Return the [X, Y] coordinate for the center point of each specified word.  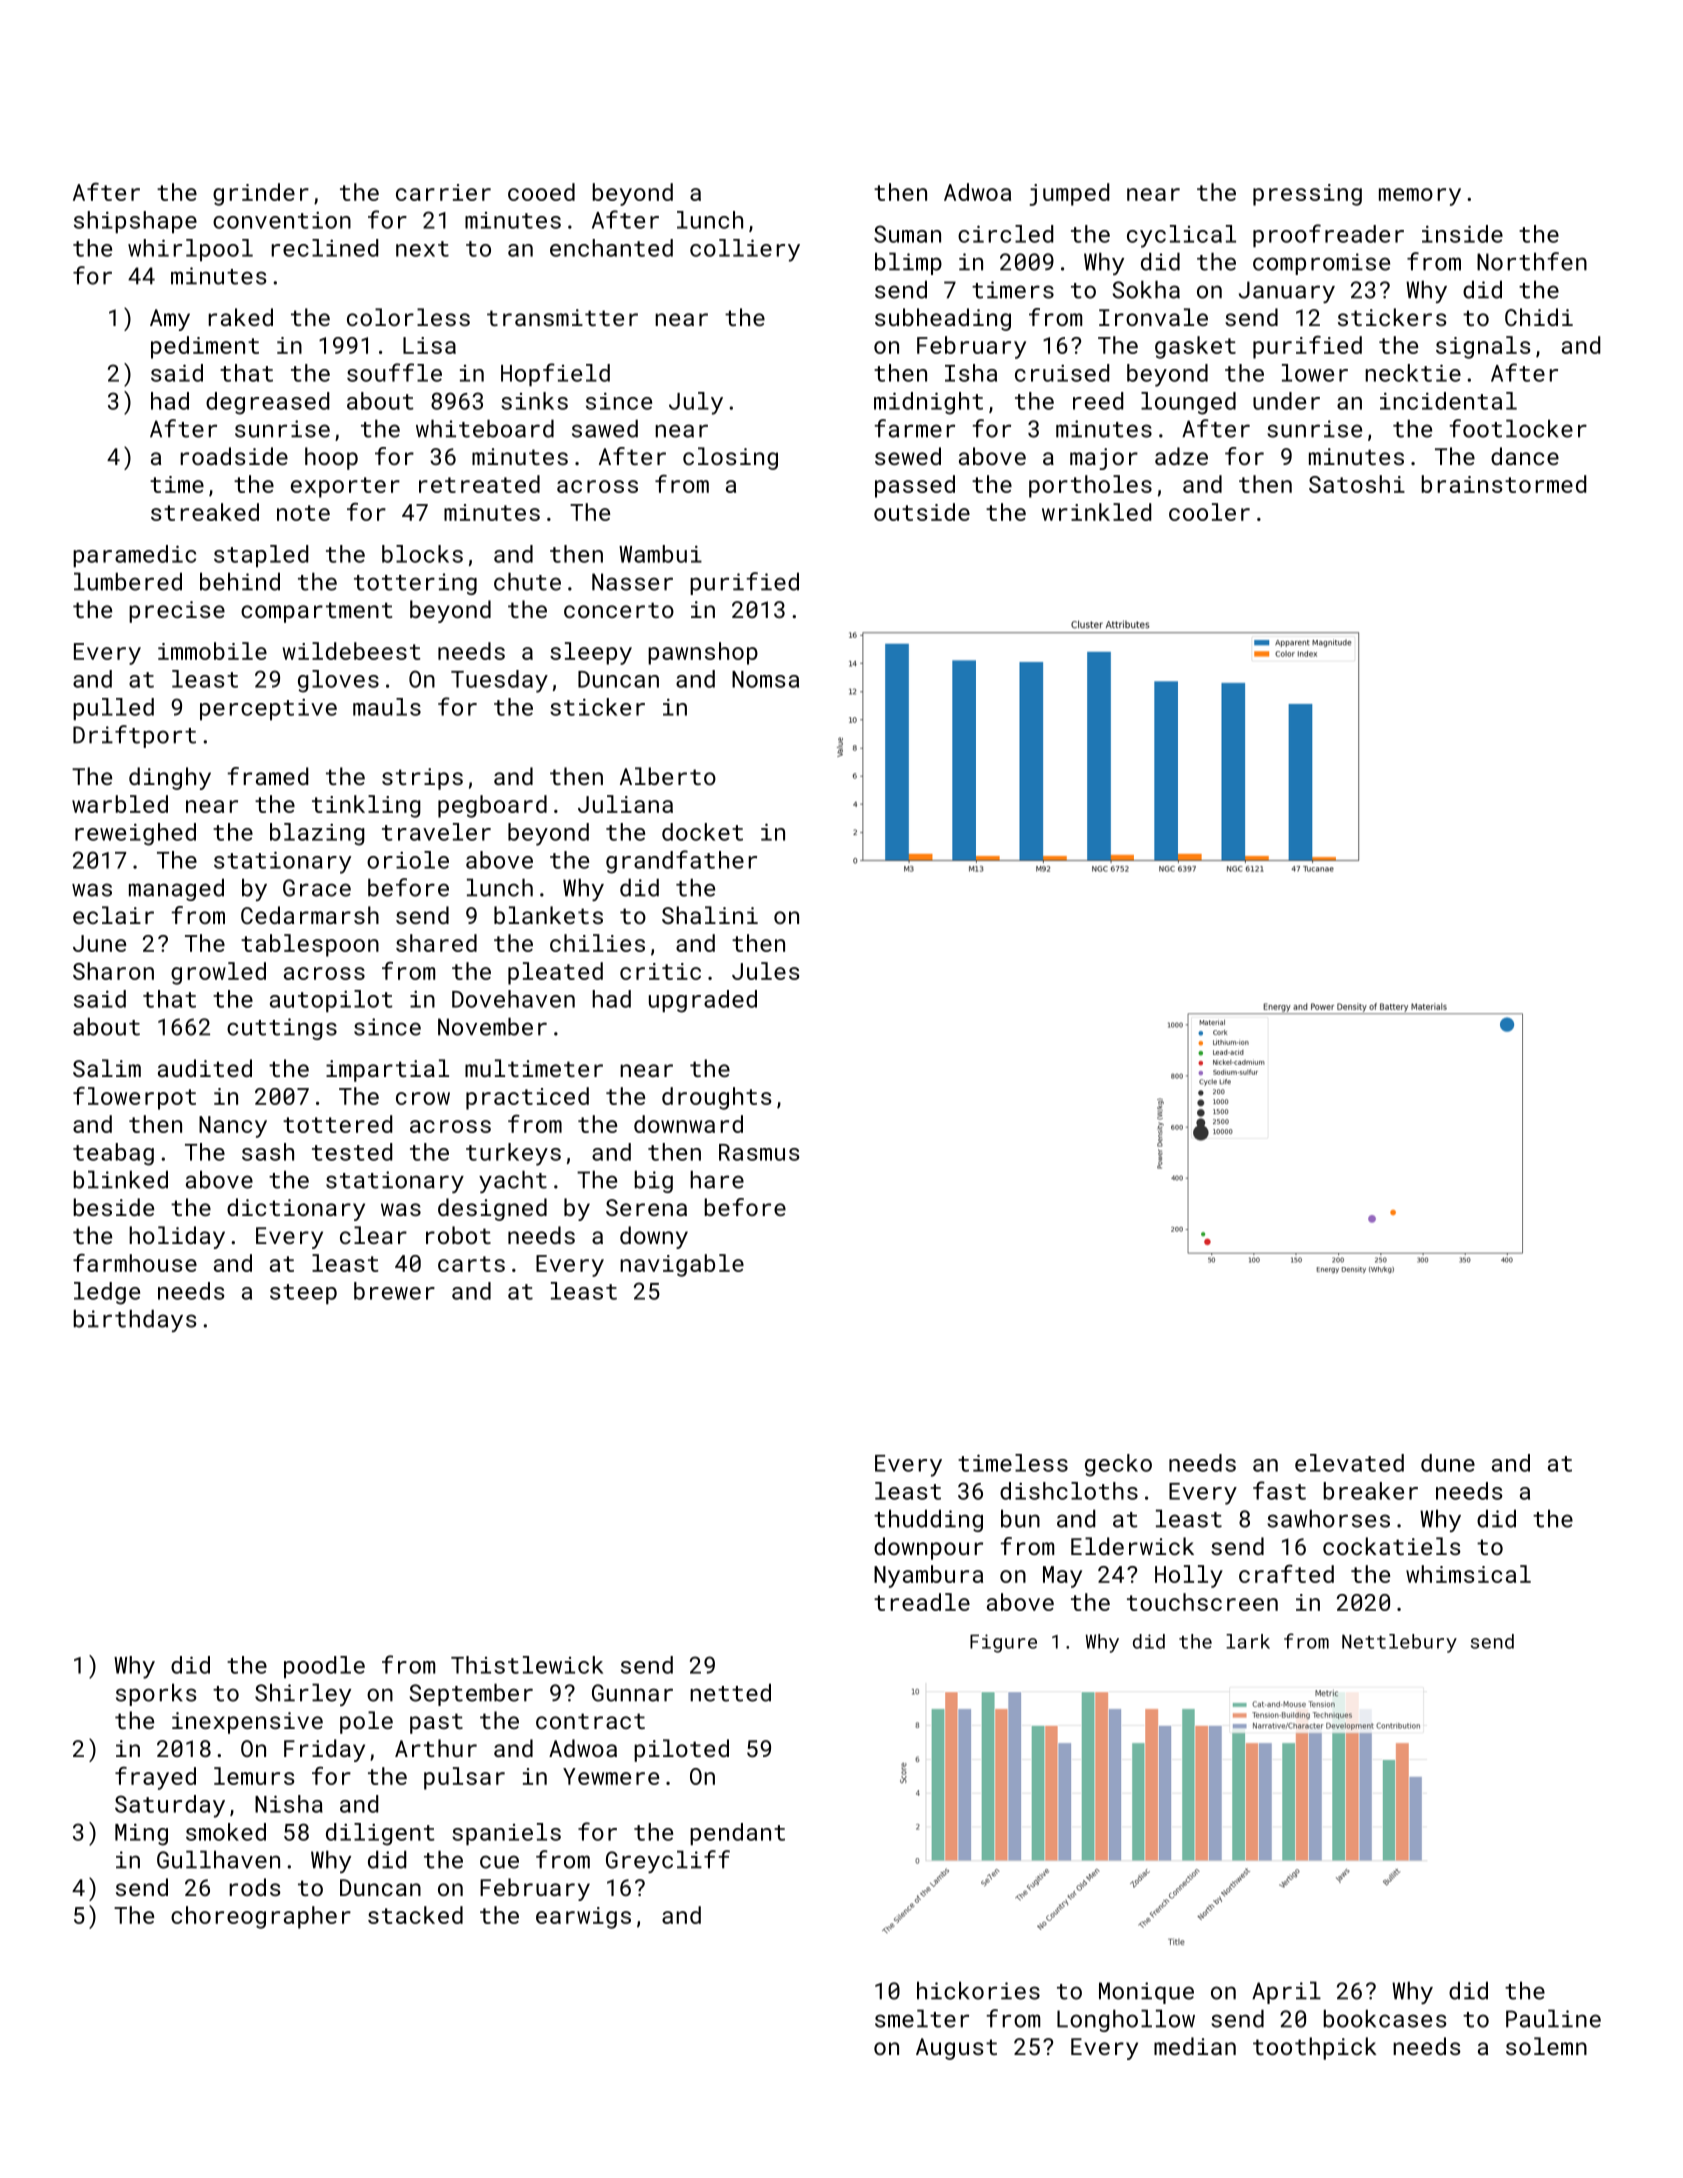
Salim [107, 1068]
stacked [415, 1915]
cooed [541, 192]
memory [1420, 197]
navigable [682, 1265]
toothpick [1315, 2048]
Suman [907, 234]
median [1195, 2046]
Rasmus [759, 1152]
